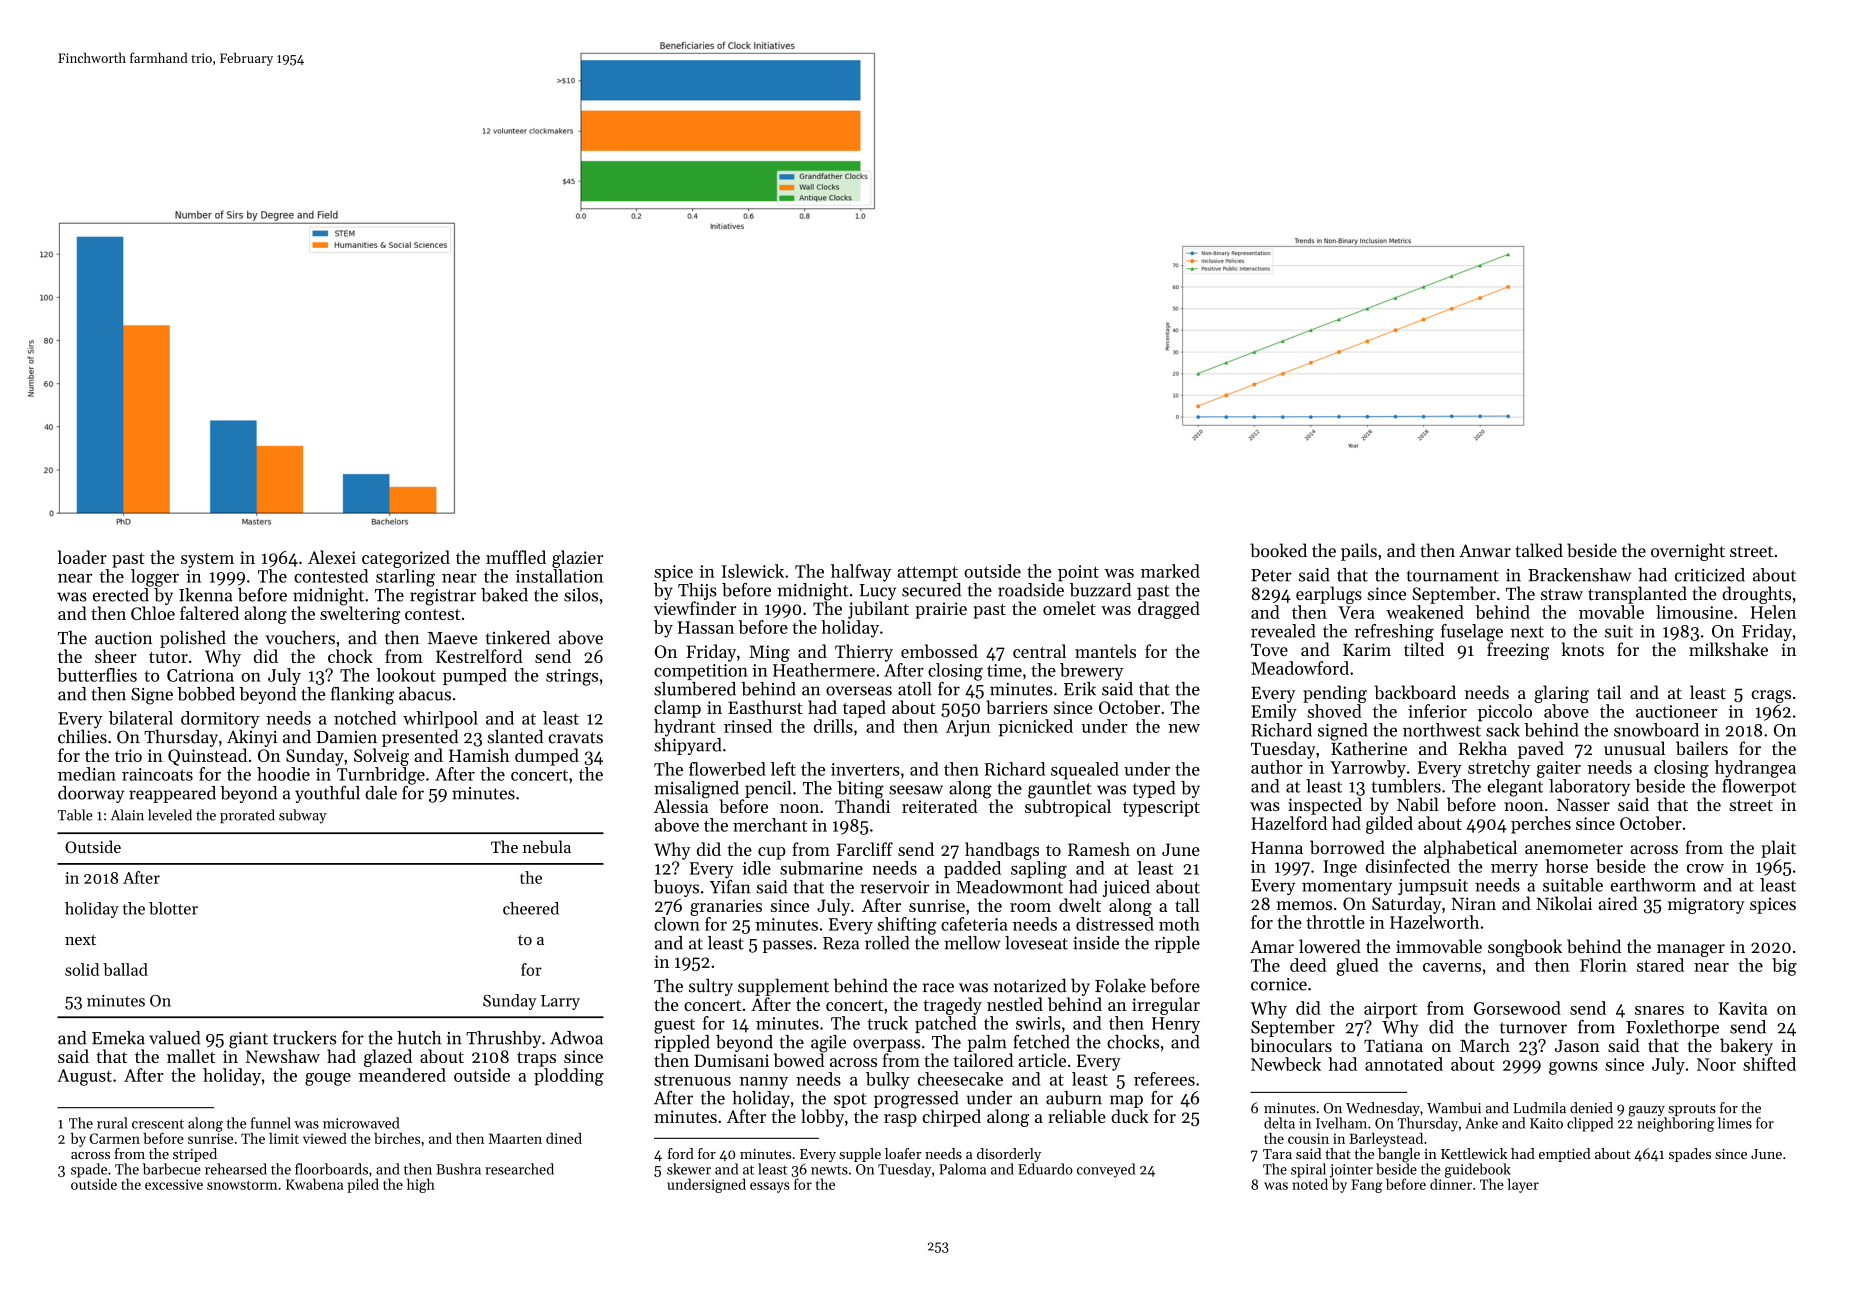 The width and height of the screenshot is (1854, 1311). What do you see at coordinates (452, 638) in the screenshot?
I see `Maeve` at bounding box center [452, 638].
